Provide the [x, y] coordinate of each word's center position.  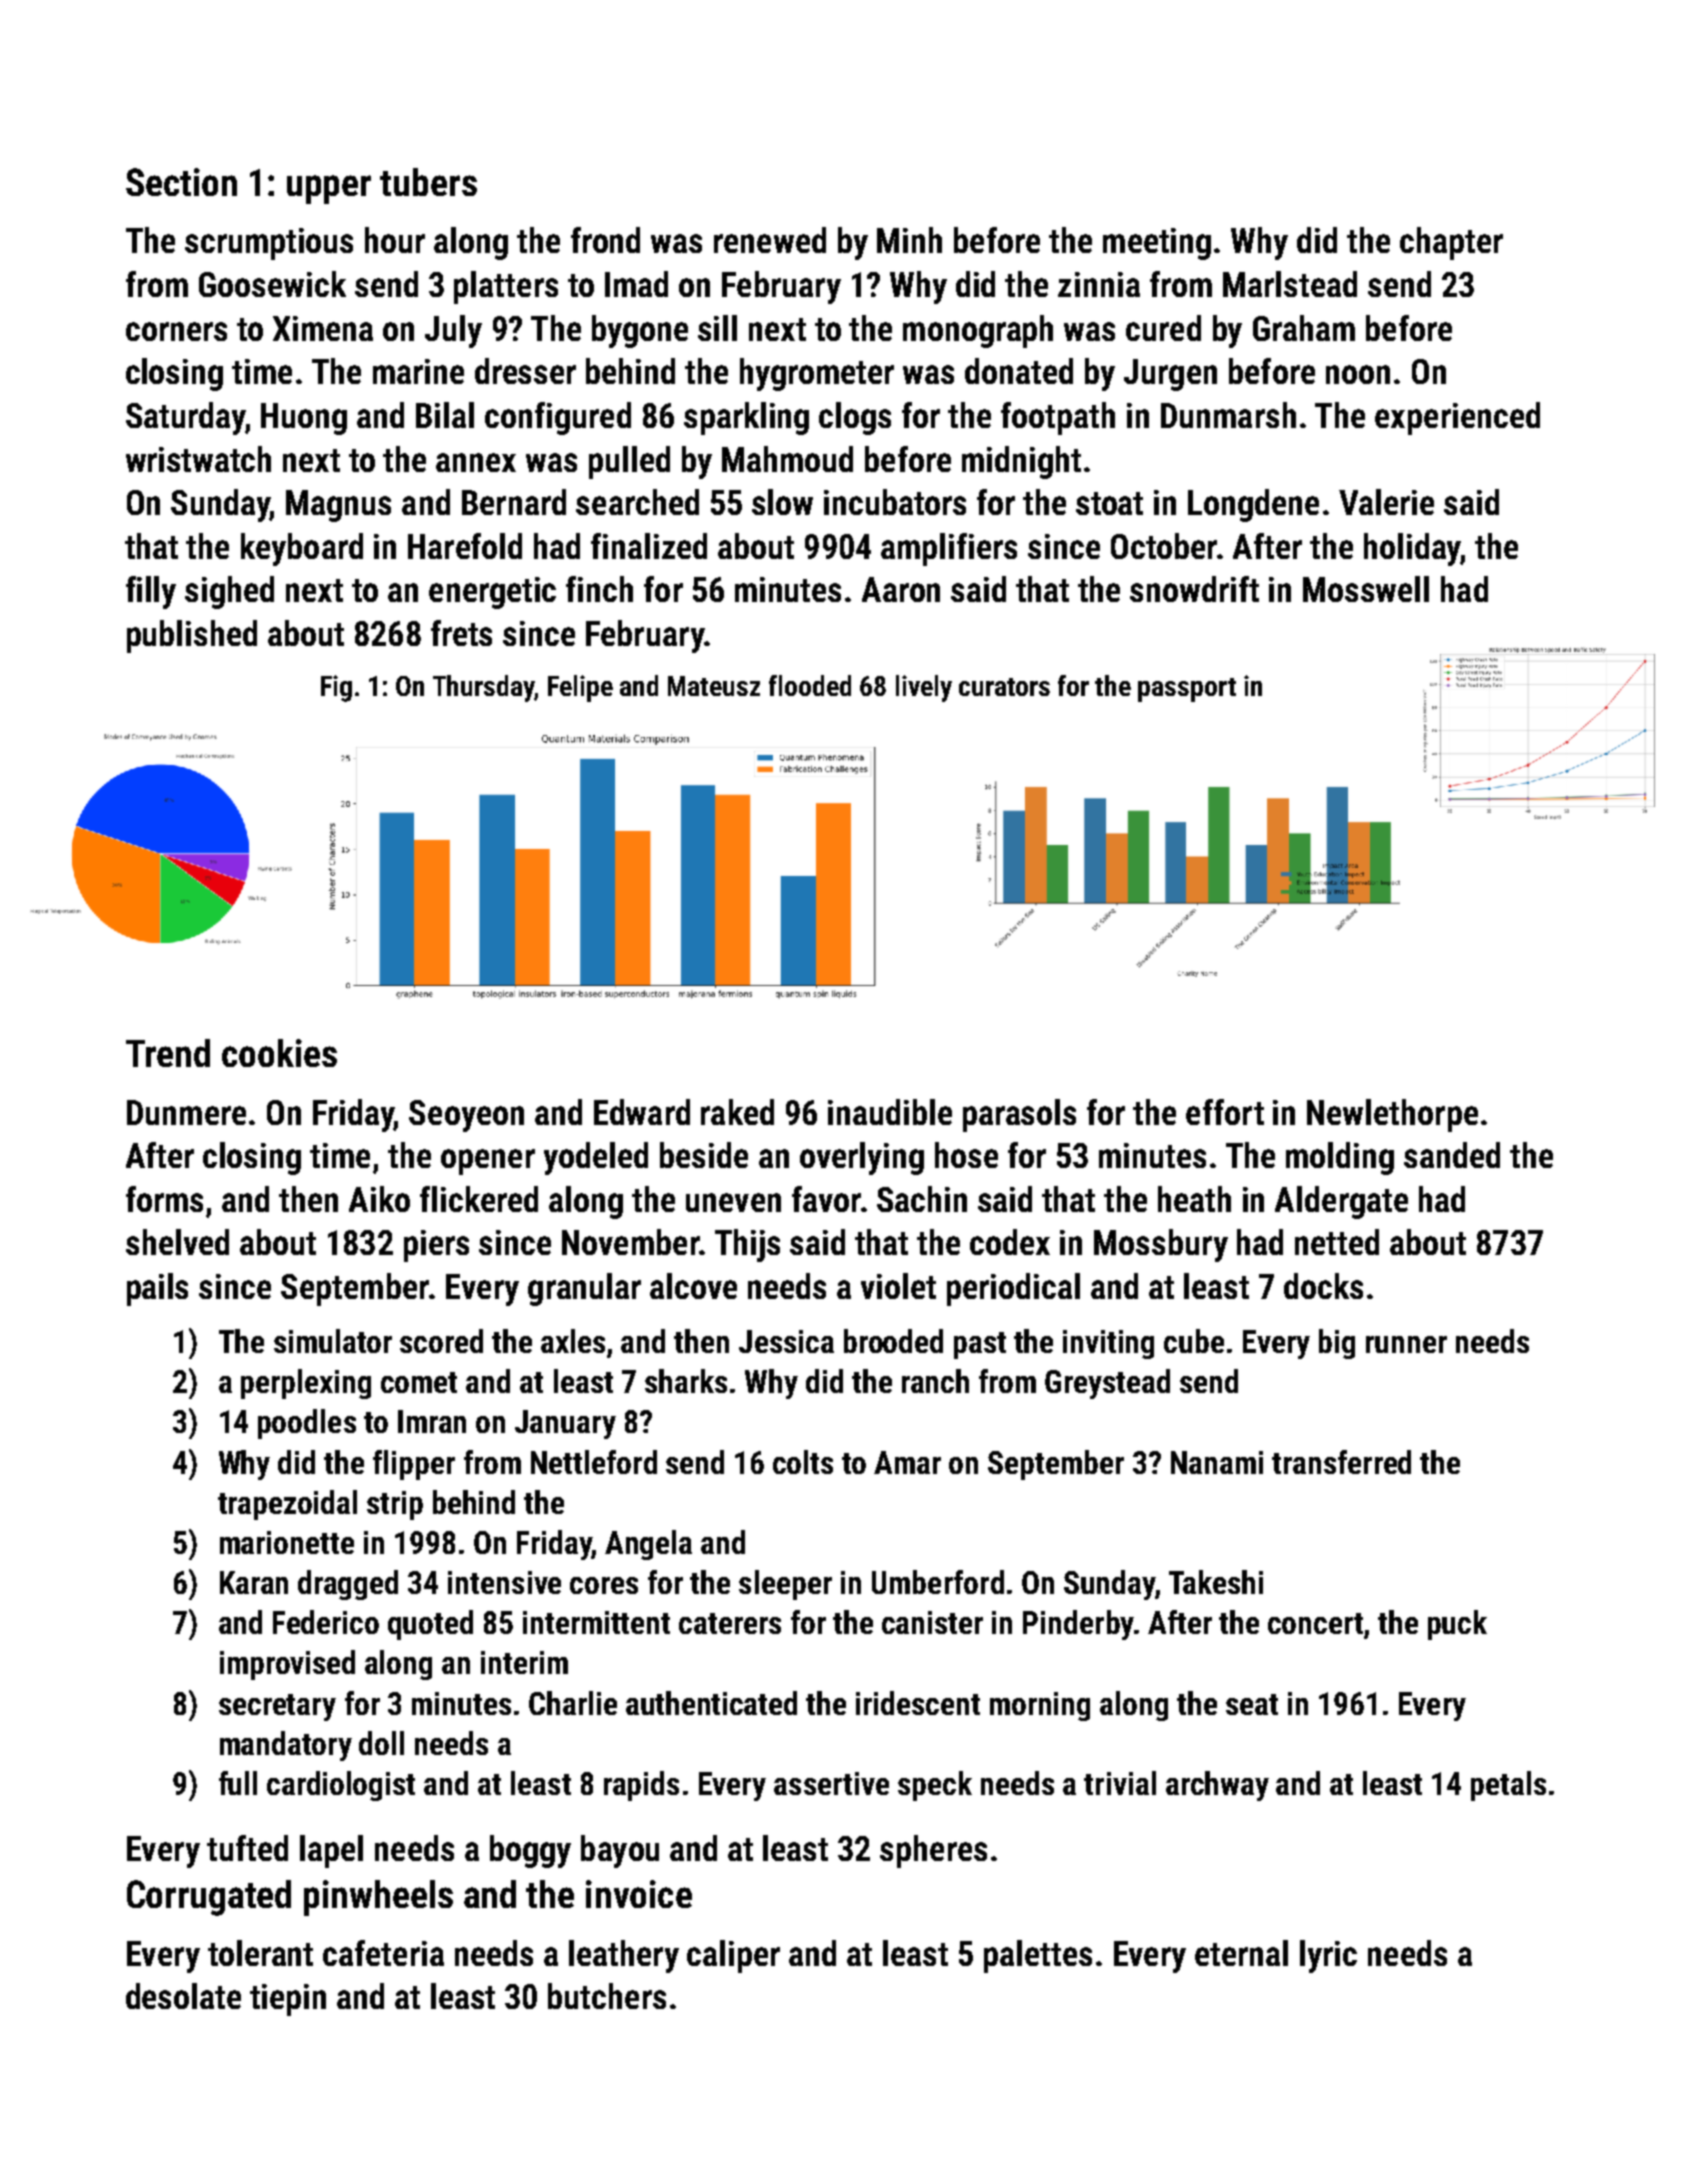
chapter [1451, 243]
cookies [279, 1053]
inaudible [890, 1112]
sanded [1452, 1155]
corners [176, 331]
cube [1194, 1341]
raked [737, 1112]
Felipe [580, 688]
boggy [530, 1851]
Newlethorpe [1392, 1115]
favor [826, 1199]
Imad [636, 284]
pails [157, 1289]
